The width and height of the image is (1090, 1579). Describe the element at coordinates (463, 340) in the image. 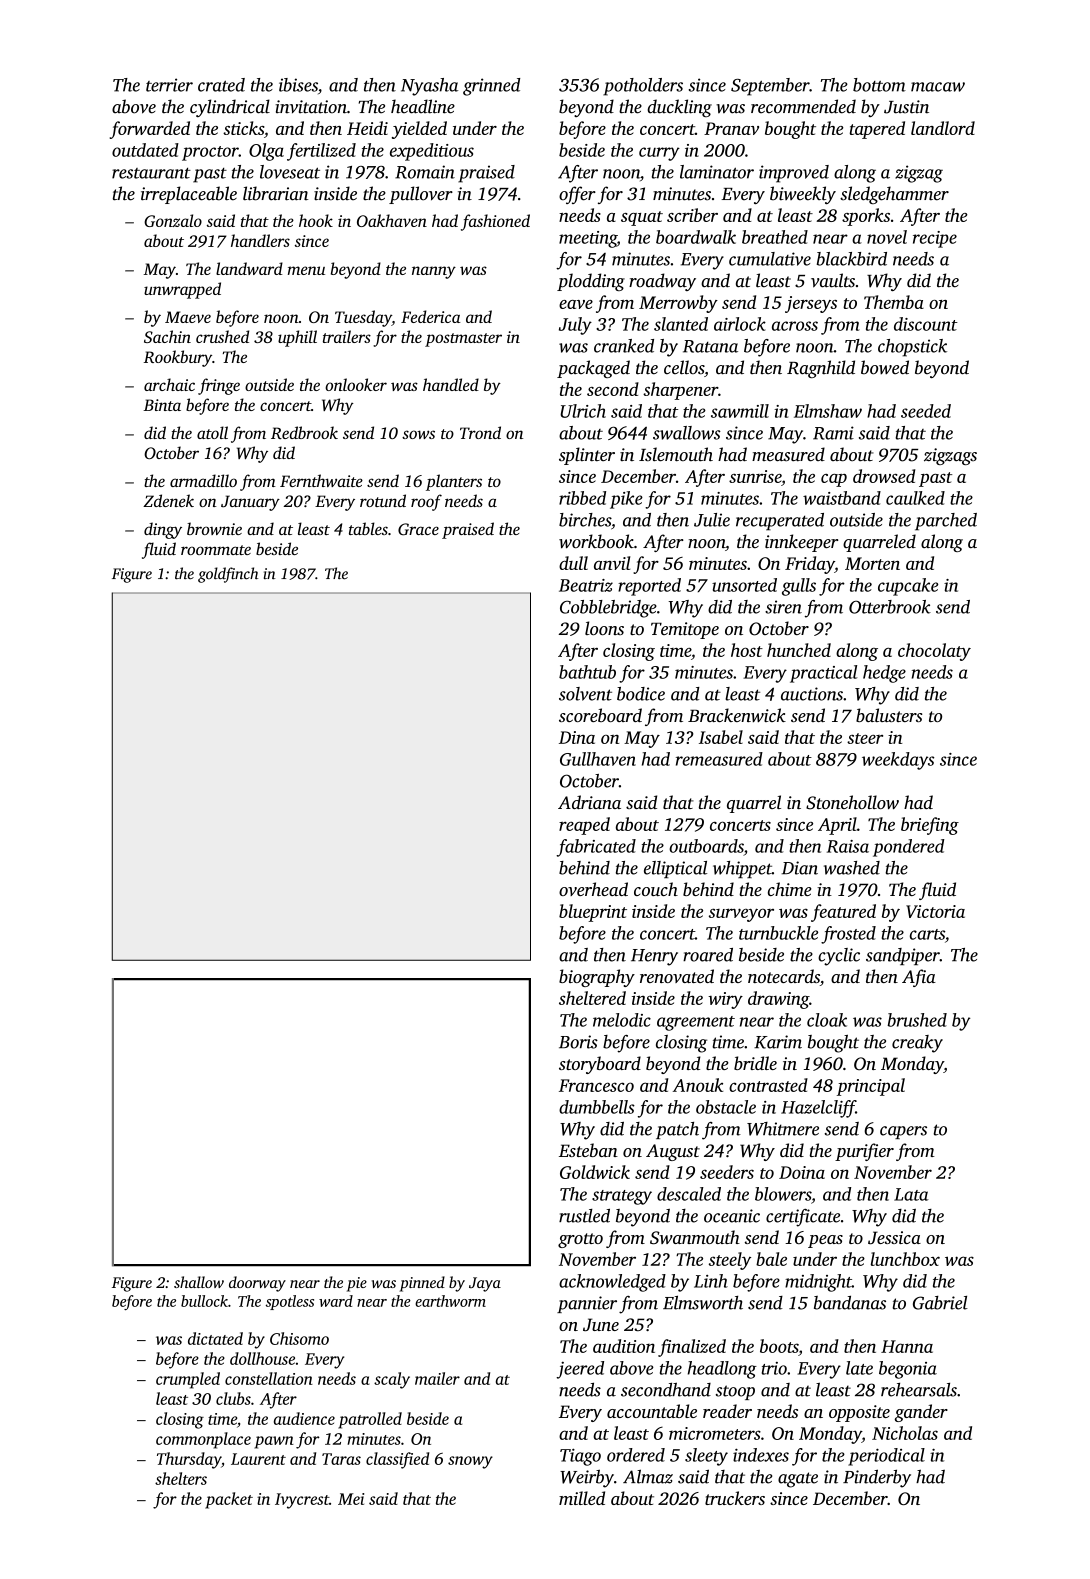

I see `postmaster` at that location.
